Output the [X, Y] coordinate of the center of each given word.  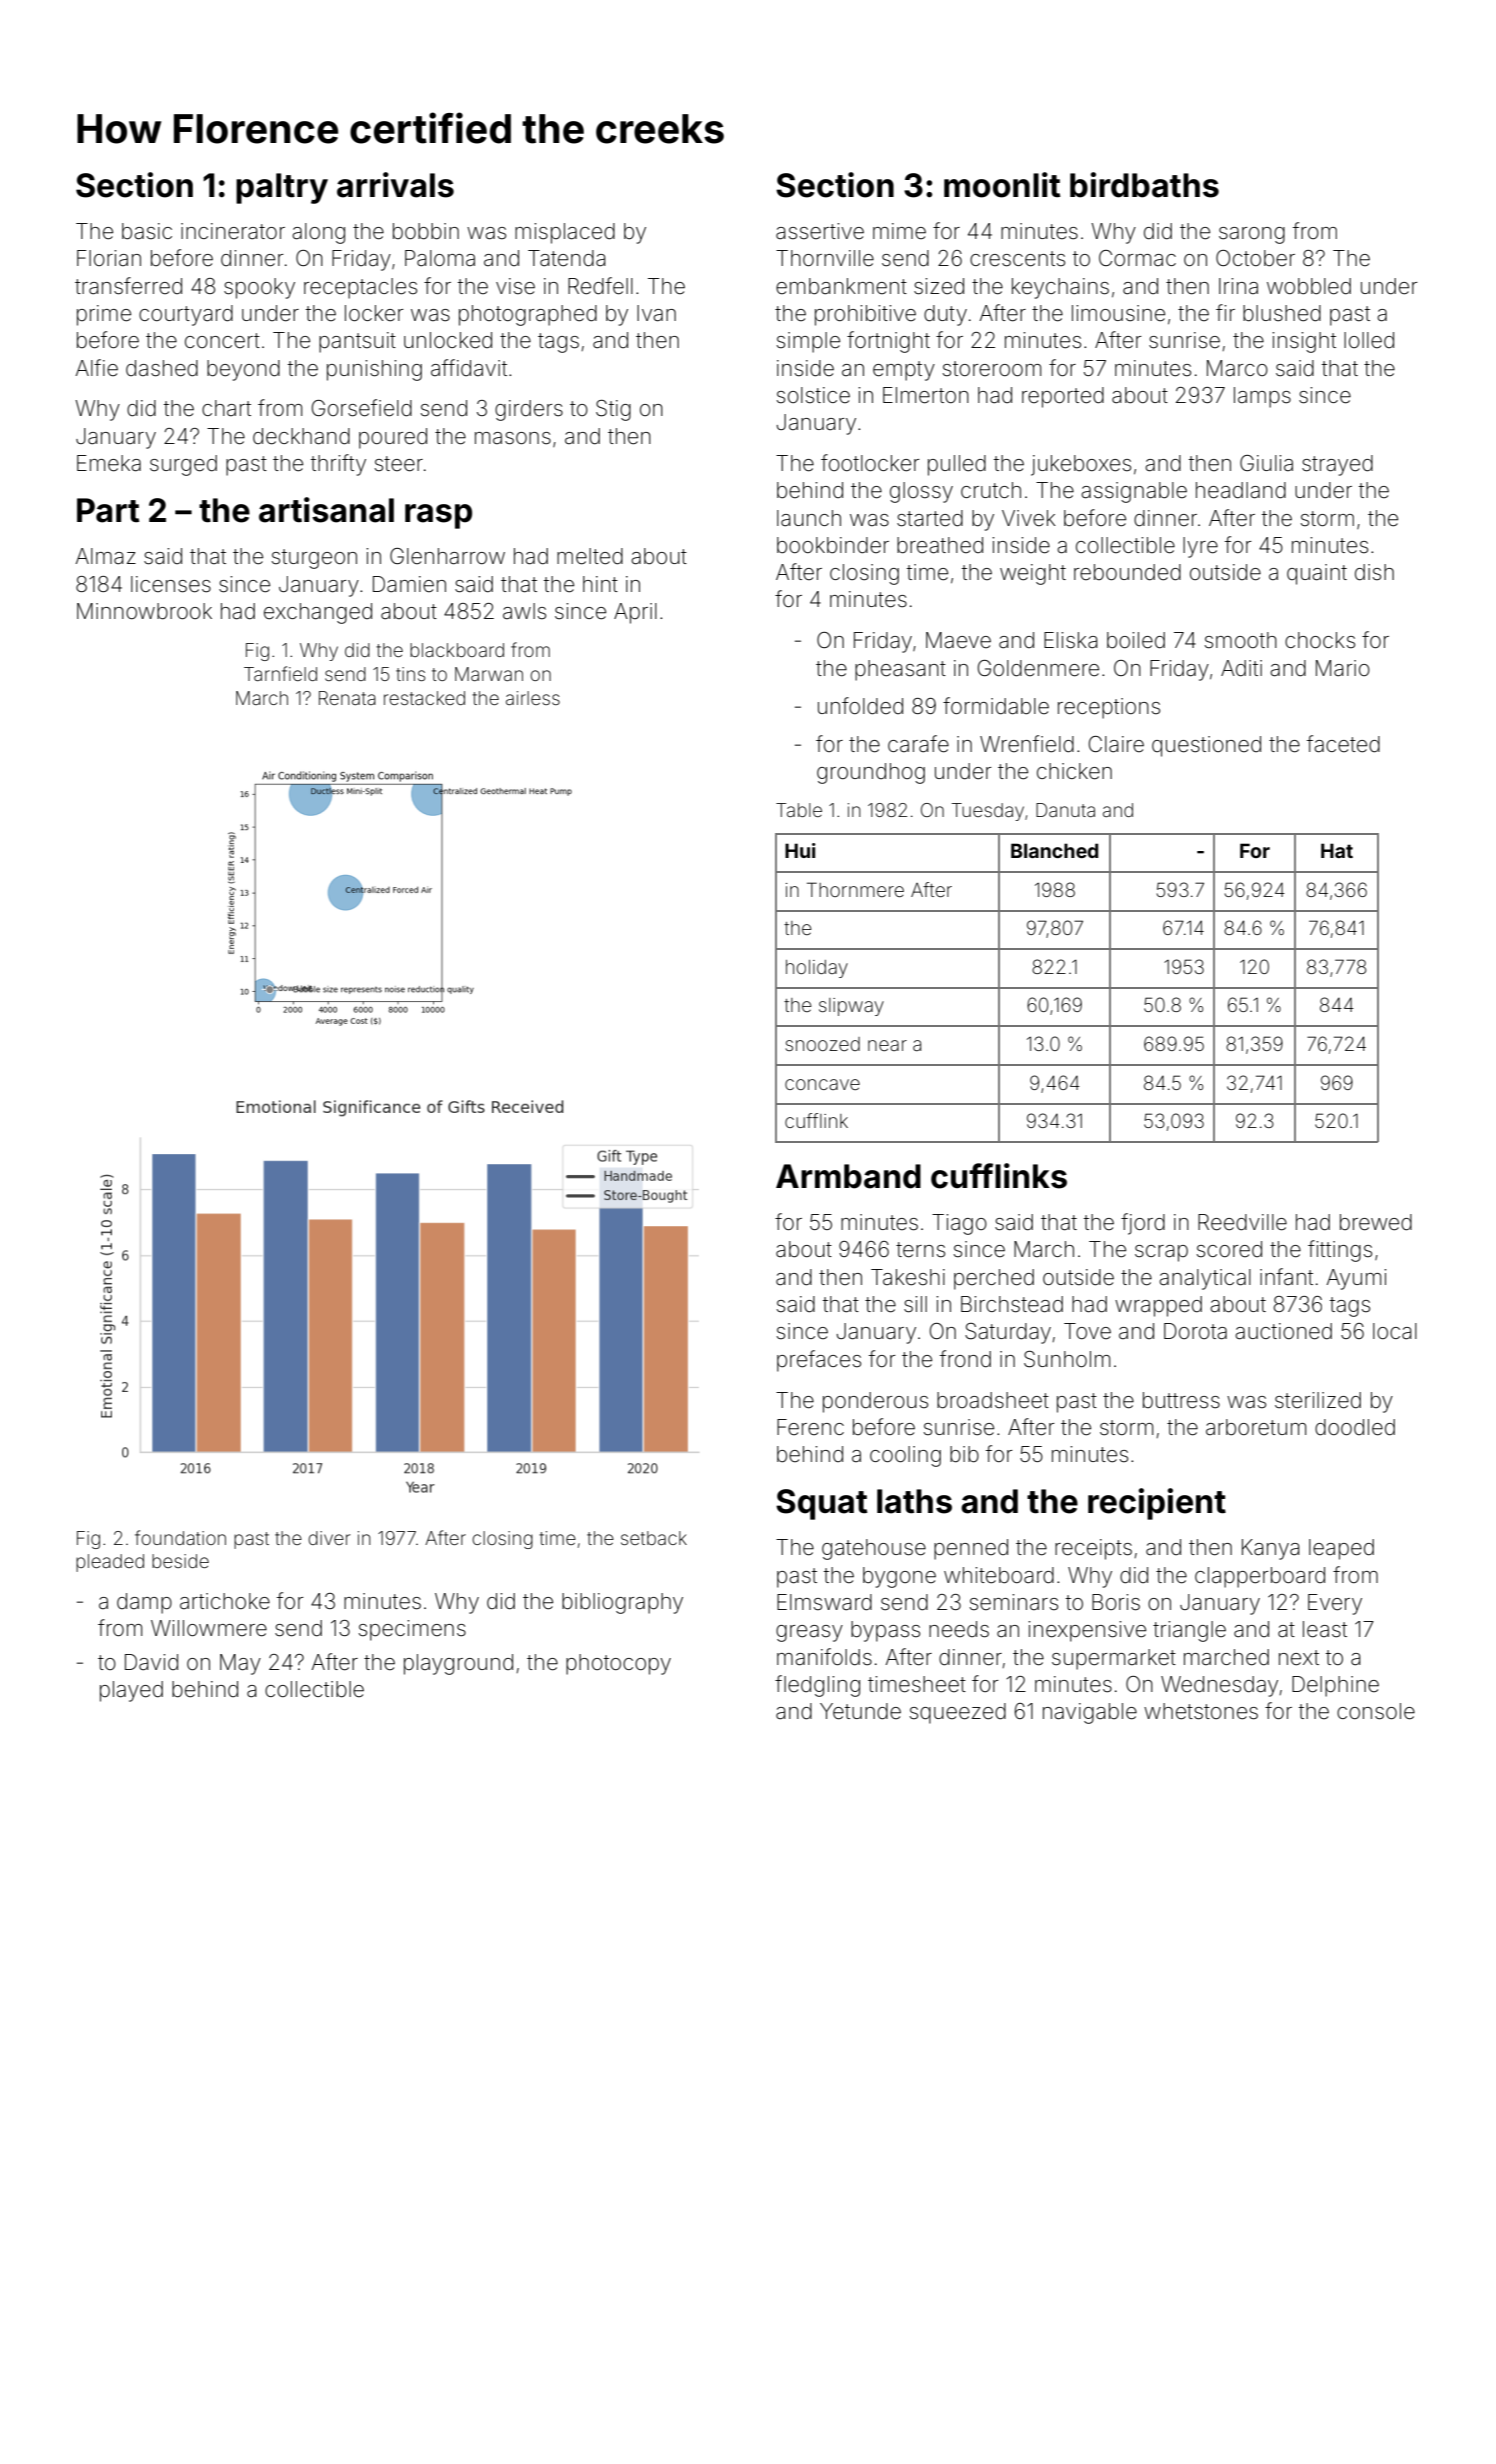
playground [458, 1664]
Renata [347, 698]
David [151, 1662]
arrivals [395, 185]
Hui [800, 850]
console [1376, 1711]
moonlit [1002, 185]
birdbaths [1144, 185]
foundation [180, 1537]
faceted [1343, 744]
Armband [848, 1176]
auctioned [1283, 1331]
